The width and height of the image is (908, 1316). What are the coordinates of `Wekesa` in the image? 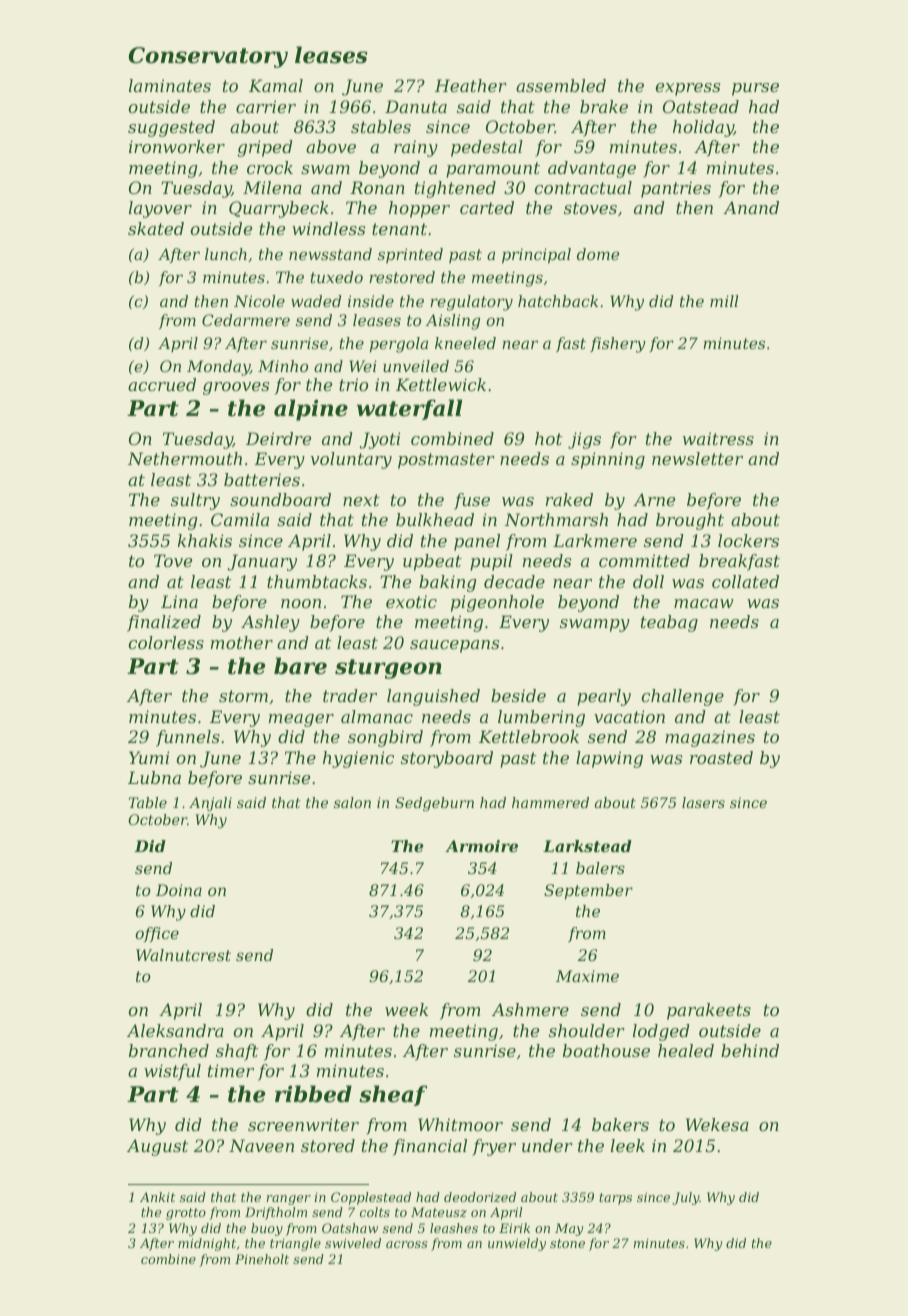 It's located at (717, 1124).
